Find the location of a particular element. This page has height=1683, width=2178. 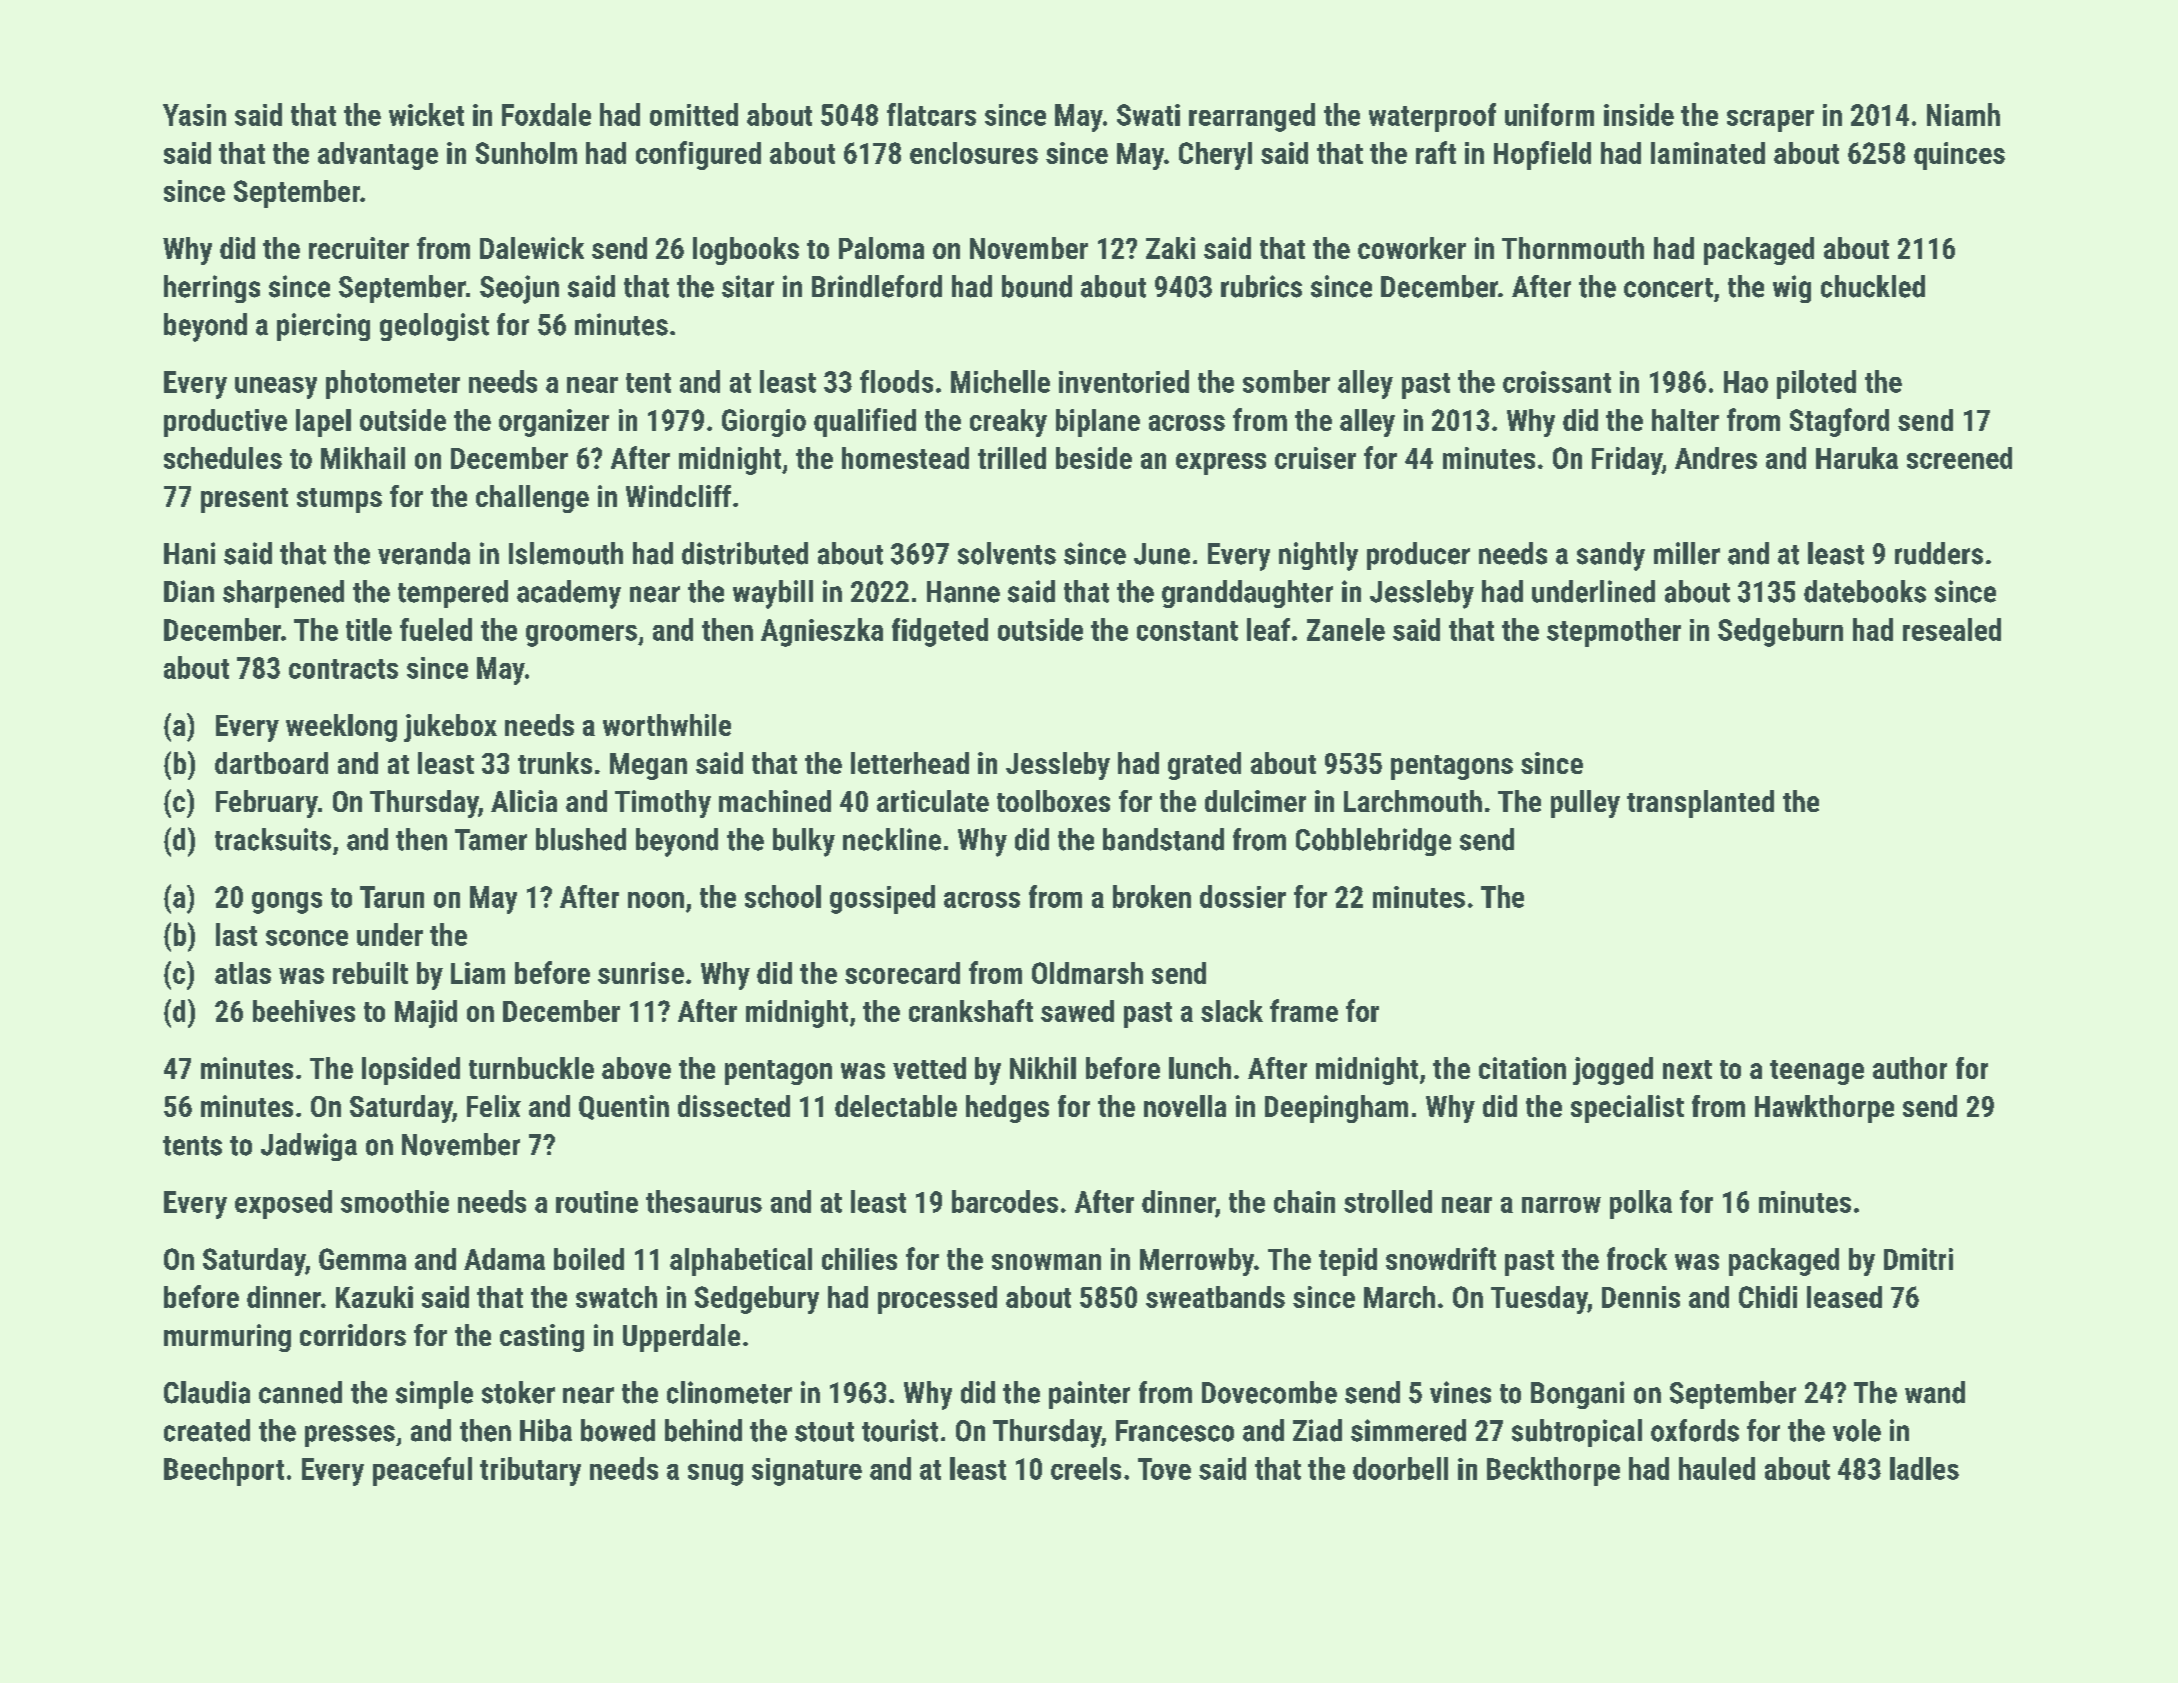

teenage is located at coordinates (1817, 1072).
